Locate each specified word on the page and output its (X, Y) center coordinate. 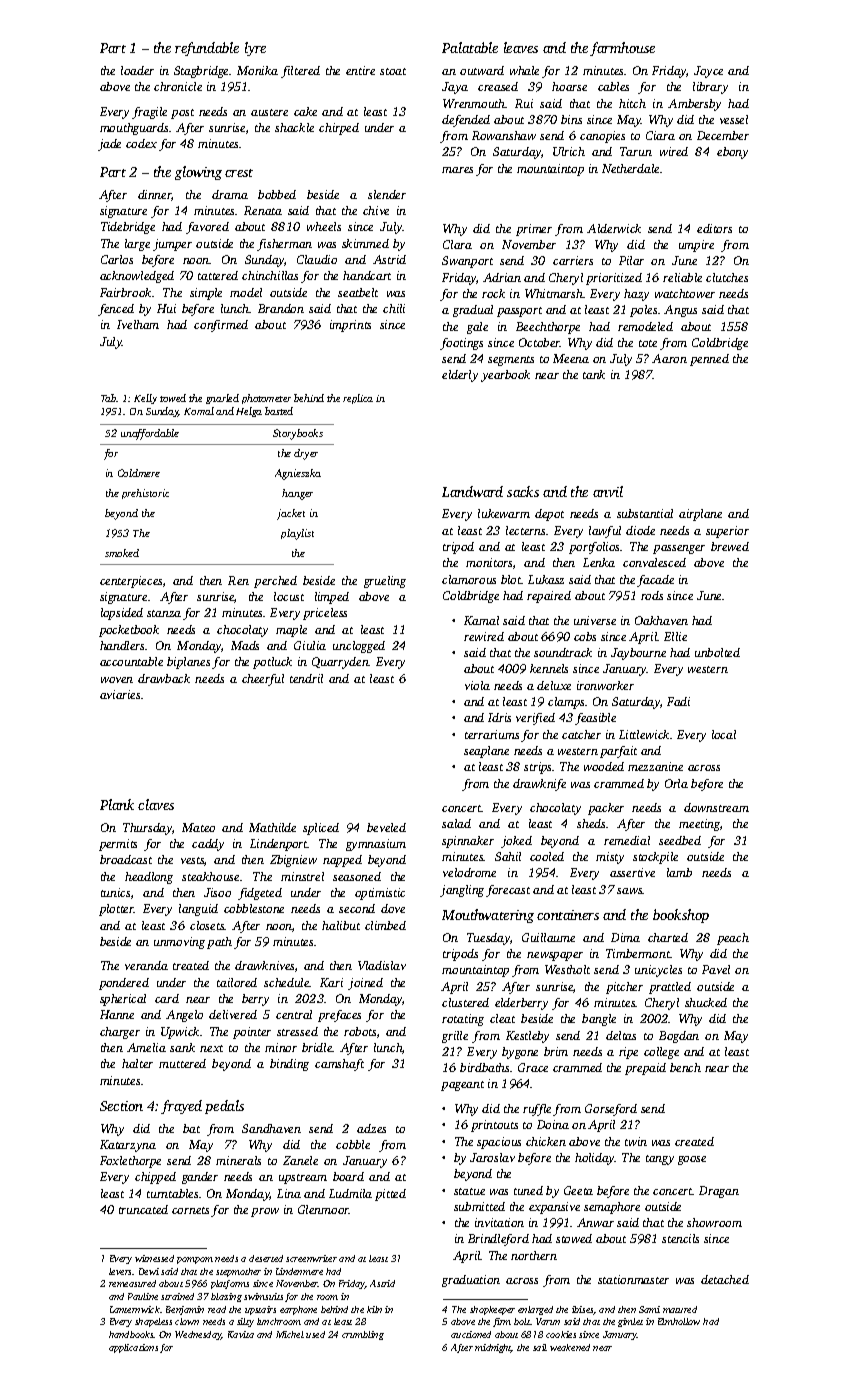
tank (594, 374)
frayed (181, 1107)
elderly (460, 376)
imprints (350, 326)
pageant (462, 1086)
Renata (263, 210)
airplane (700, 515)
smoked (122, 553)
